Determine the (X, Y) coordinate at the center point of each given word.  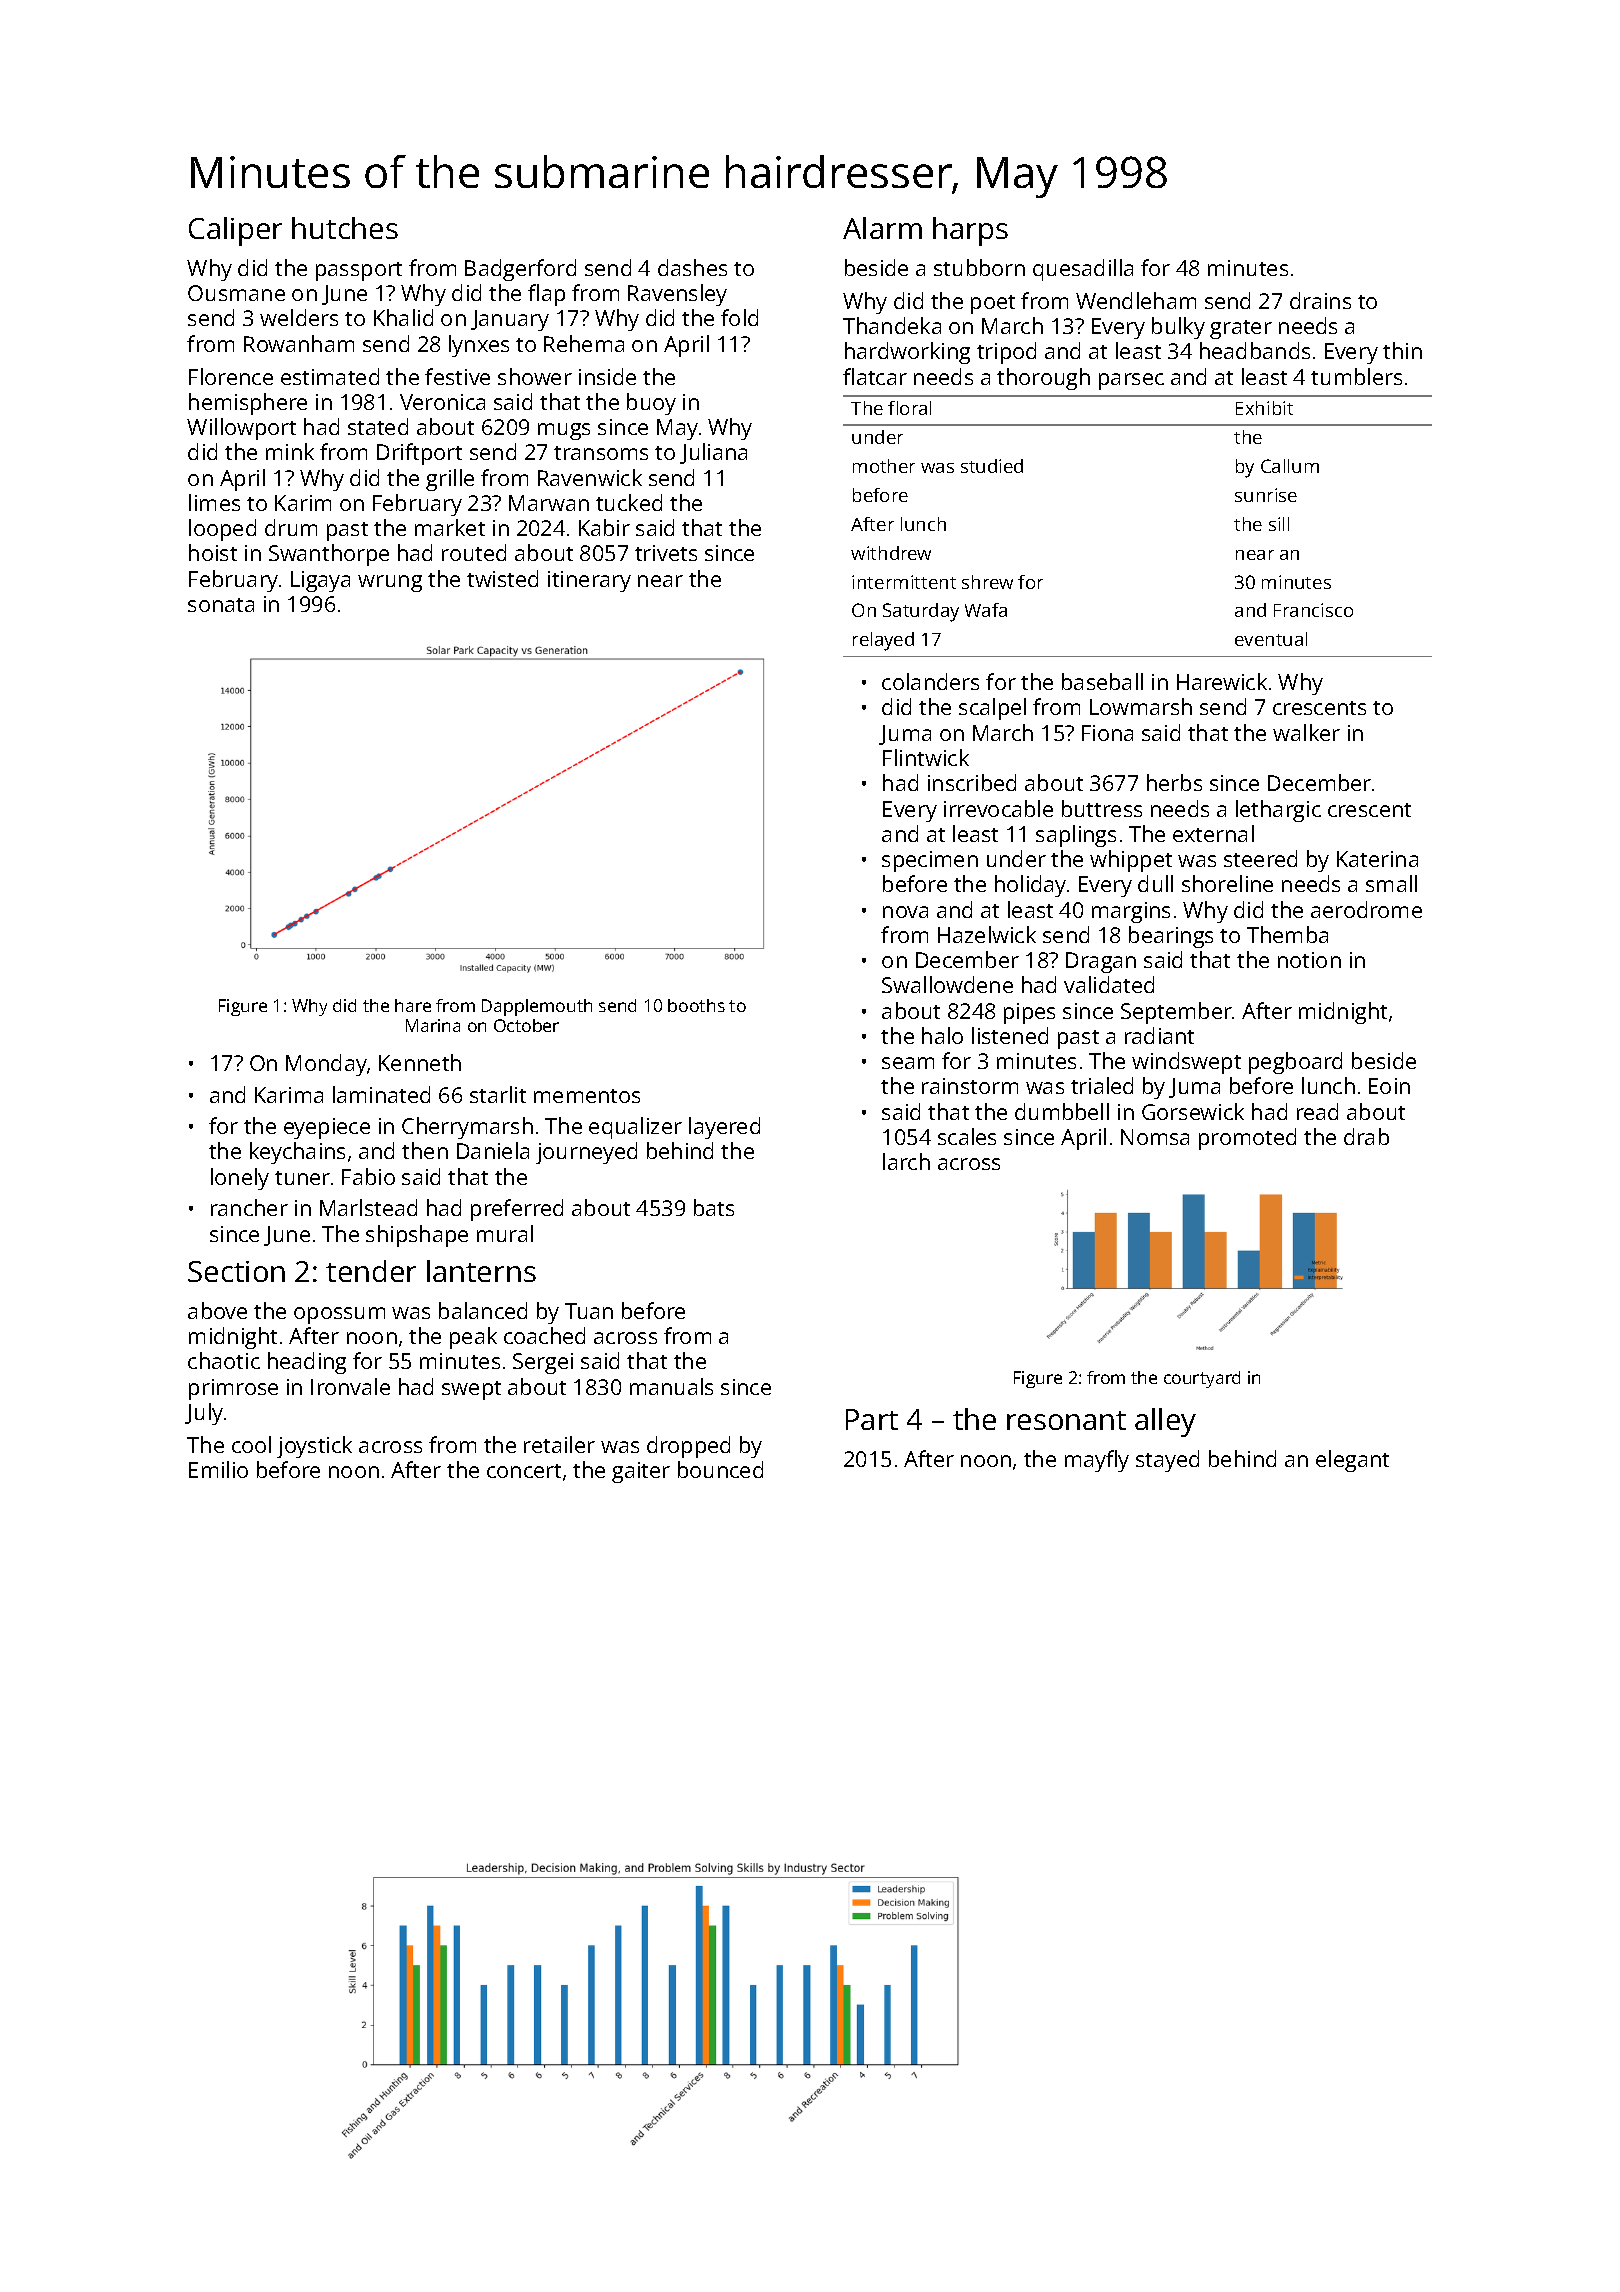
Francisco (1313, 610)
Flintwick (926, 757)
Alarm (882, 228)
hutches (345, 228)
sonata (221, 605)
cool (251, 1444)
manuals (671, 1386)
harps (970, 231)
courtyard (1202, 1379)
